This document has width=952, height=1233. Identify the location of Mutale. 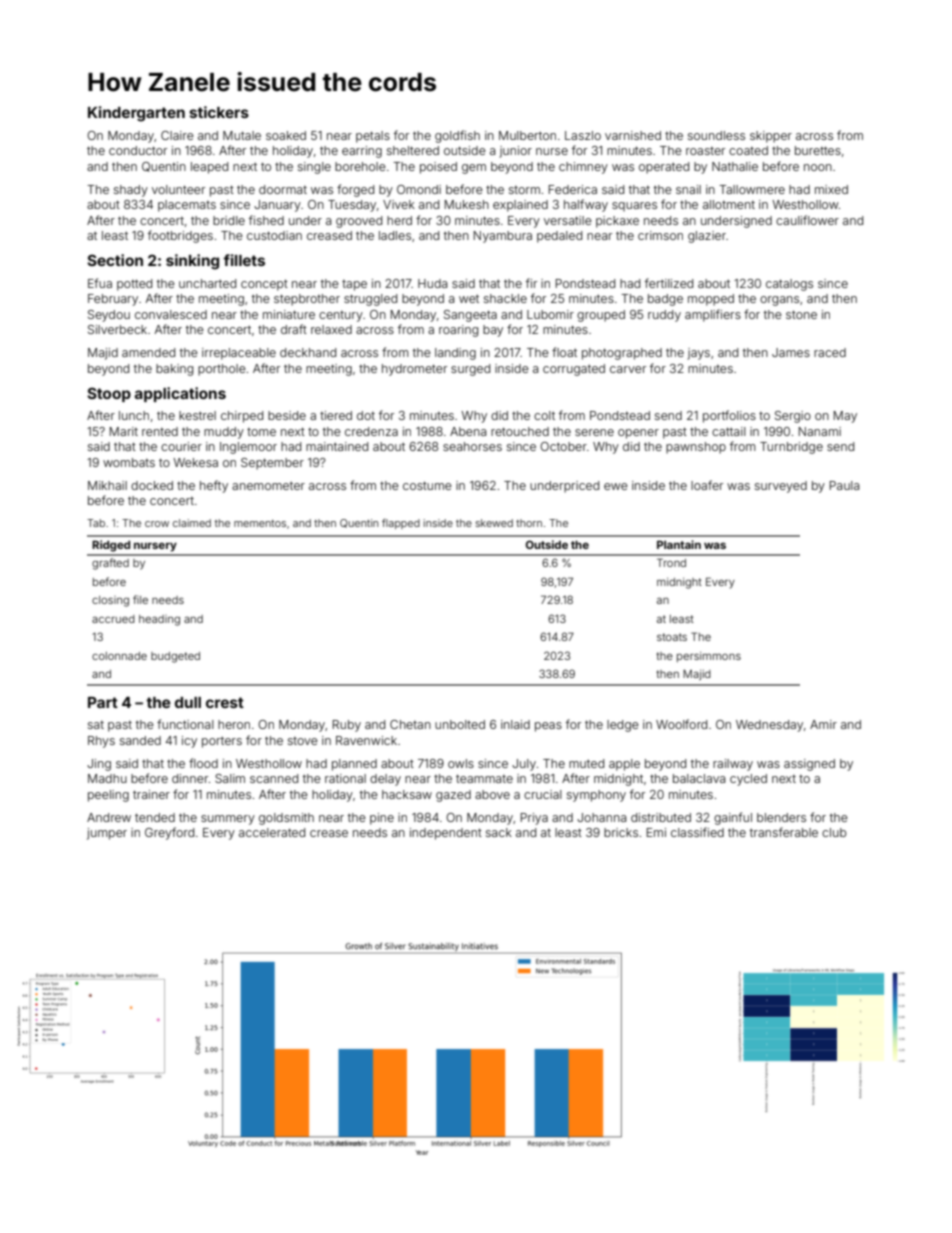
(242, 135).
